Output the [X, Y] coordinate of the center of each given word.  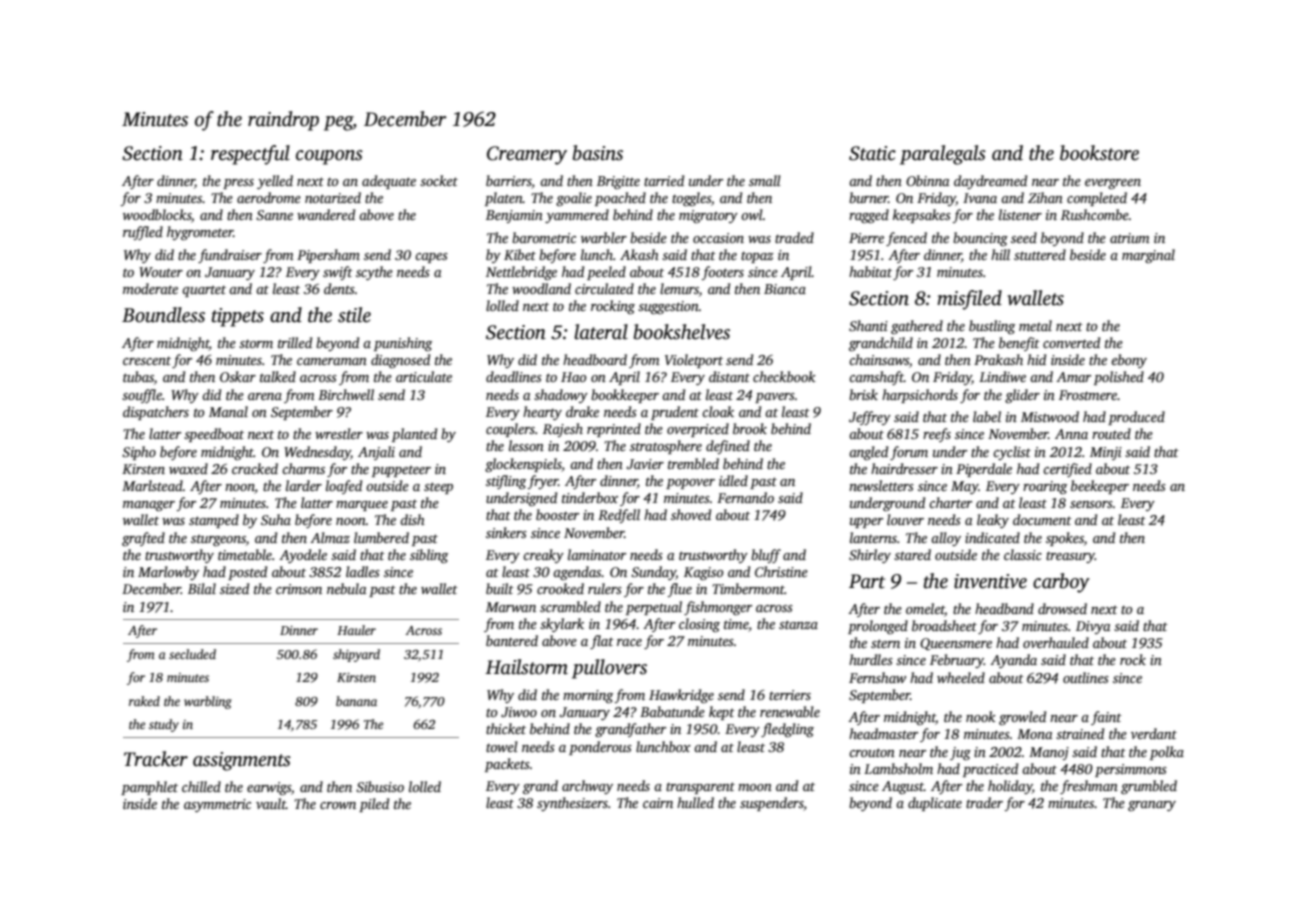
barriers [509, 180]
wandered [326, 214]
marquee [362, 506]
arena [265, 396]
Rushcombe [1095, 214]
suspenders [771, 804]
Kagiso [703, 573]
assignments [242, 761]
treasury [1070, 557]
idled [733, 480]
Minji [1106, 453]
